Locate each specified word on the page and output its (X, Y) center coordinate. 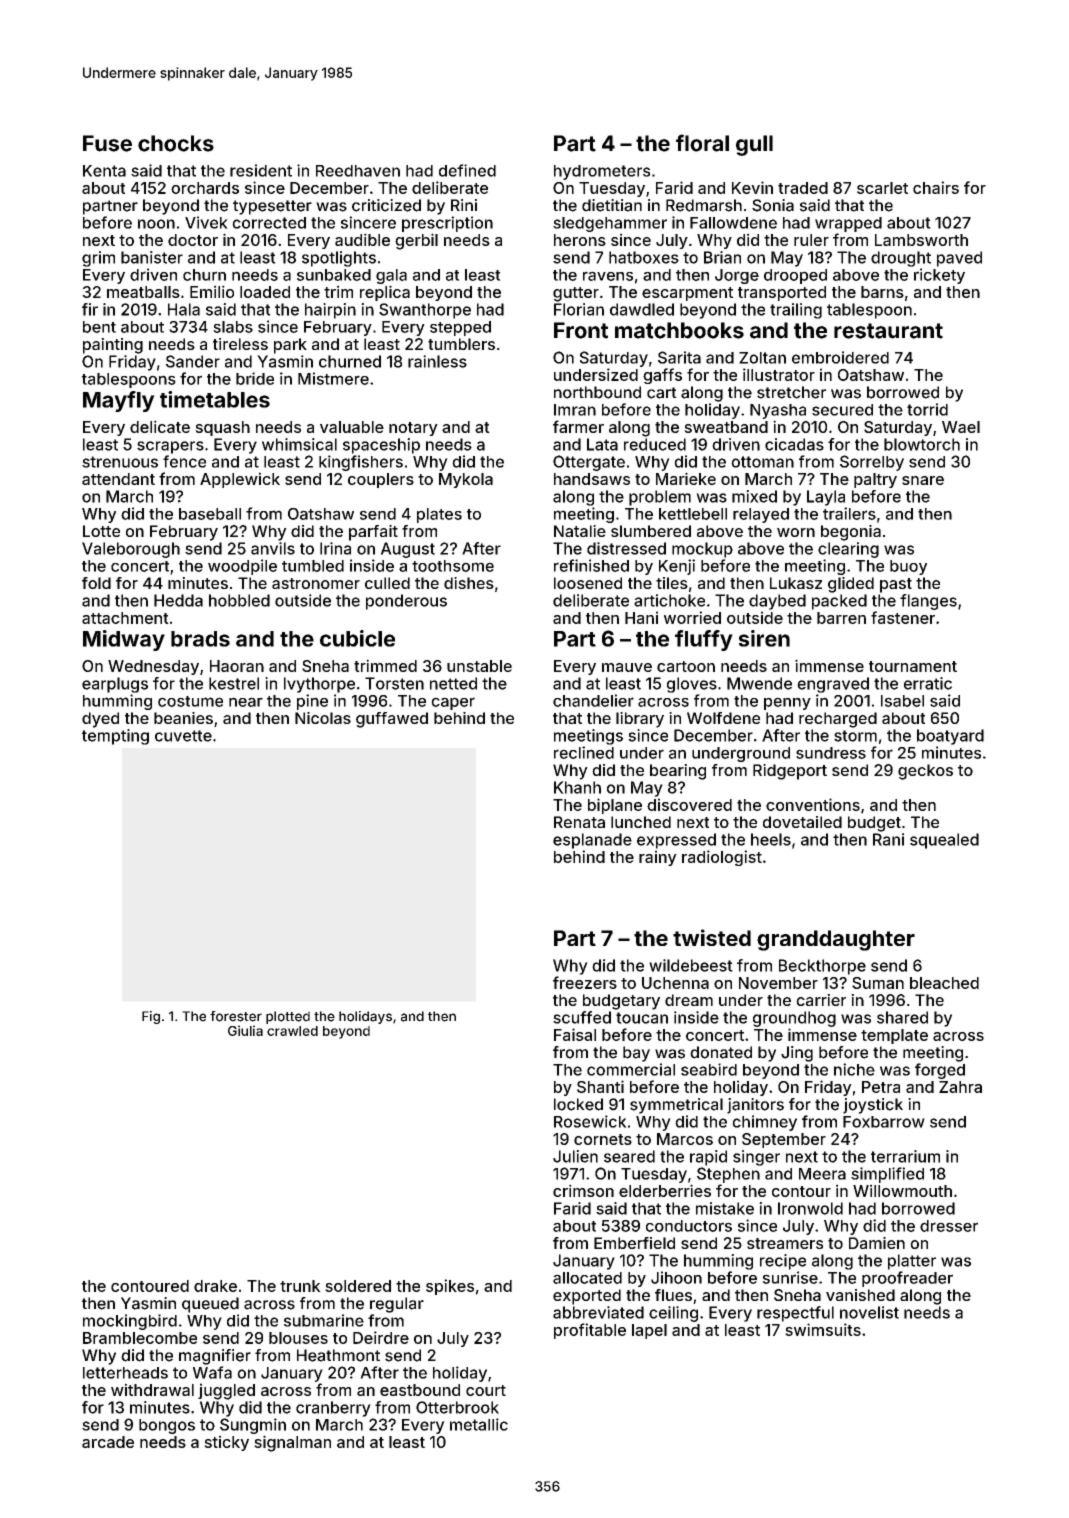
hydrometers (602, 172)
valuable (352, 427)
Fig (151, 1017)
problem (660, 498)
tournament (913, 666)
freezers (585, 982)
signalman (292, 1443)
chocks (176, 143)
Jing (797, 1054)
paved (959, 259)
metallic (479, 1424)
